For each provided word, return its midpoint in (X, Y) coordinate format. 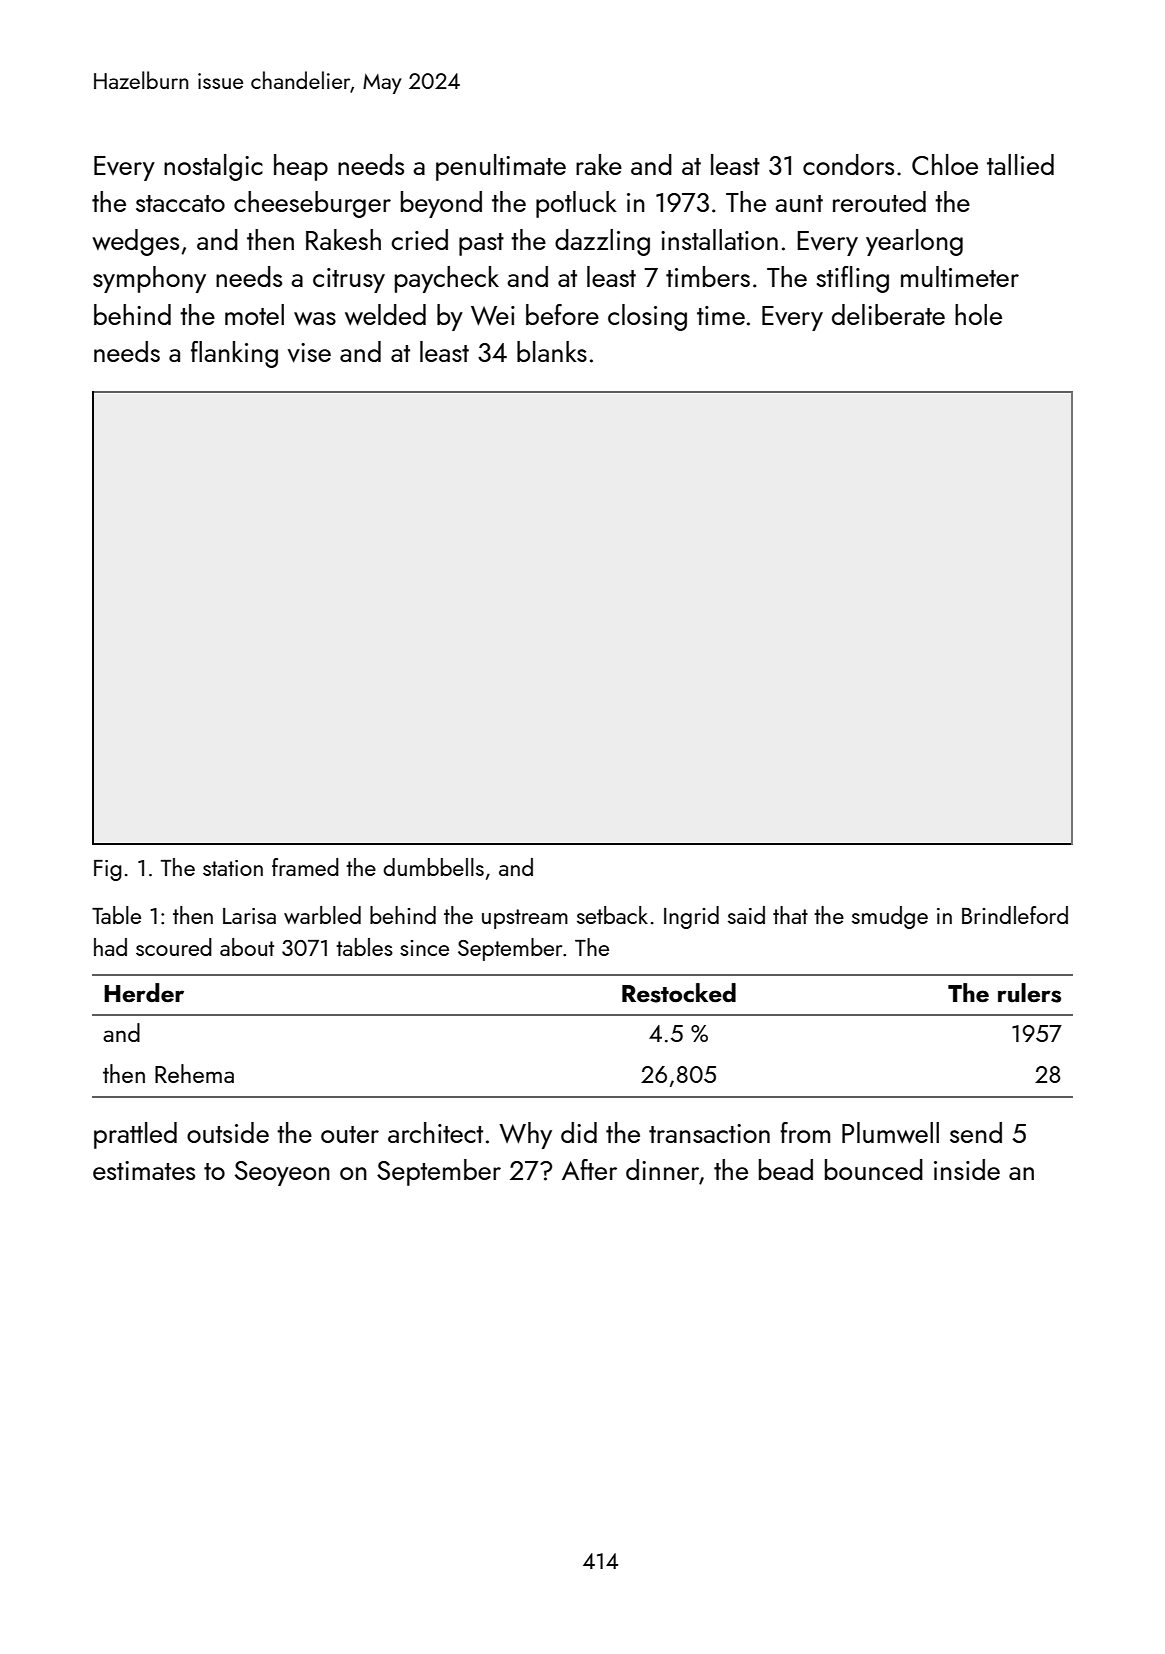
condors (848, 164)
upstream (525, 919)
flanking (234, 354)
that (790, 915)
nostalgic (213, 167)
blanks (552, 351)
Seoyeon (282, 1173)
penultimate (501, 167)
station (233, 868)
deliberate (888, 314)
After (589, 1169)
